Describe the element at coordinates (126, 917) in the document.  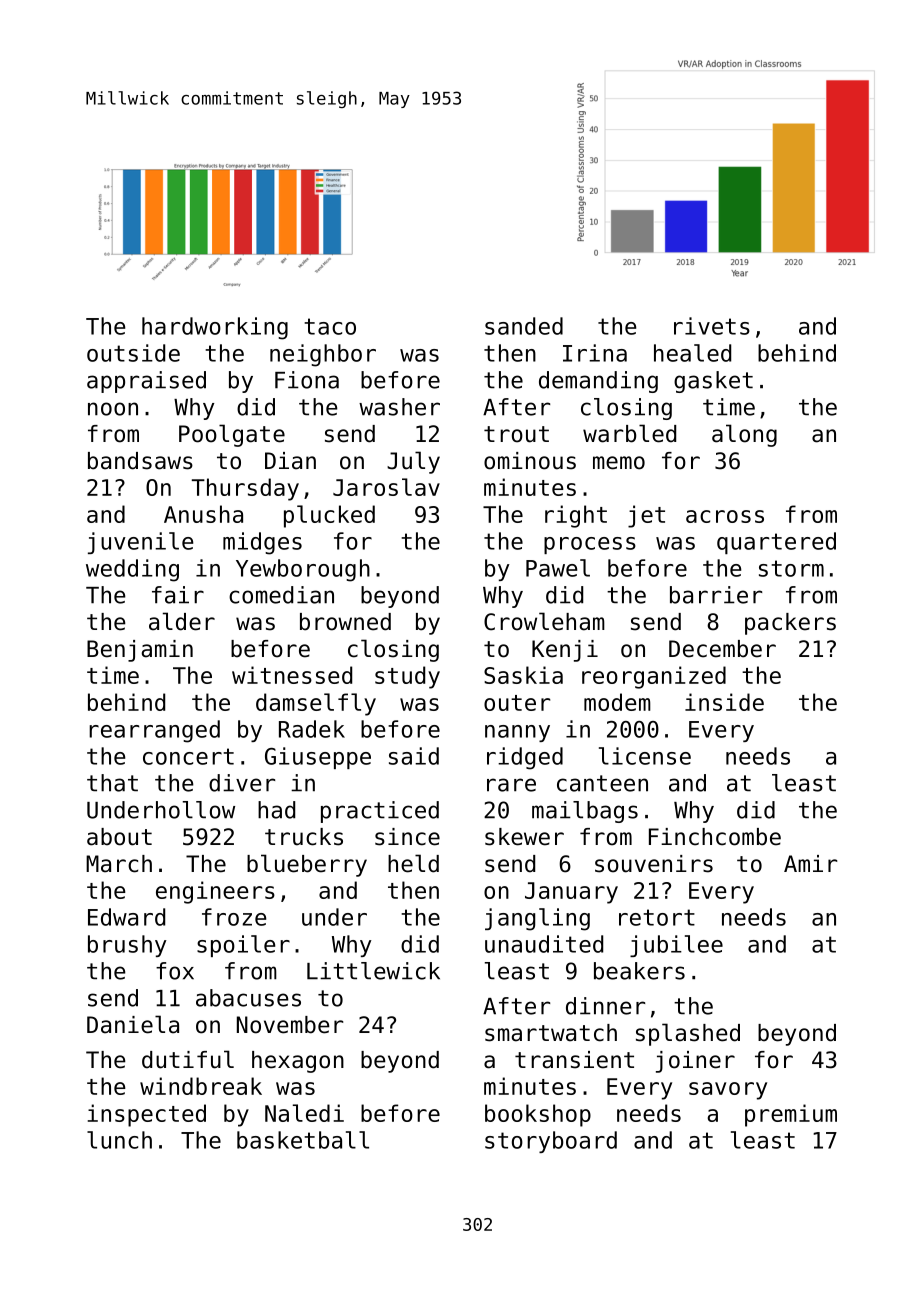
I see `Edward` at that location.
